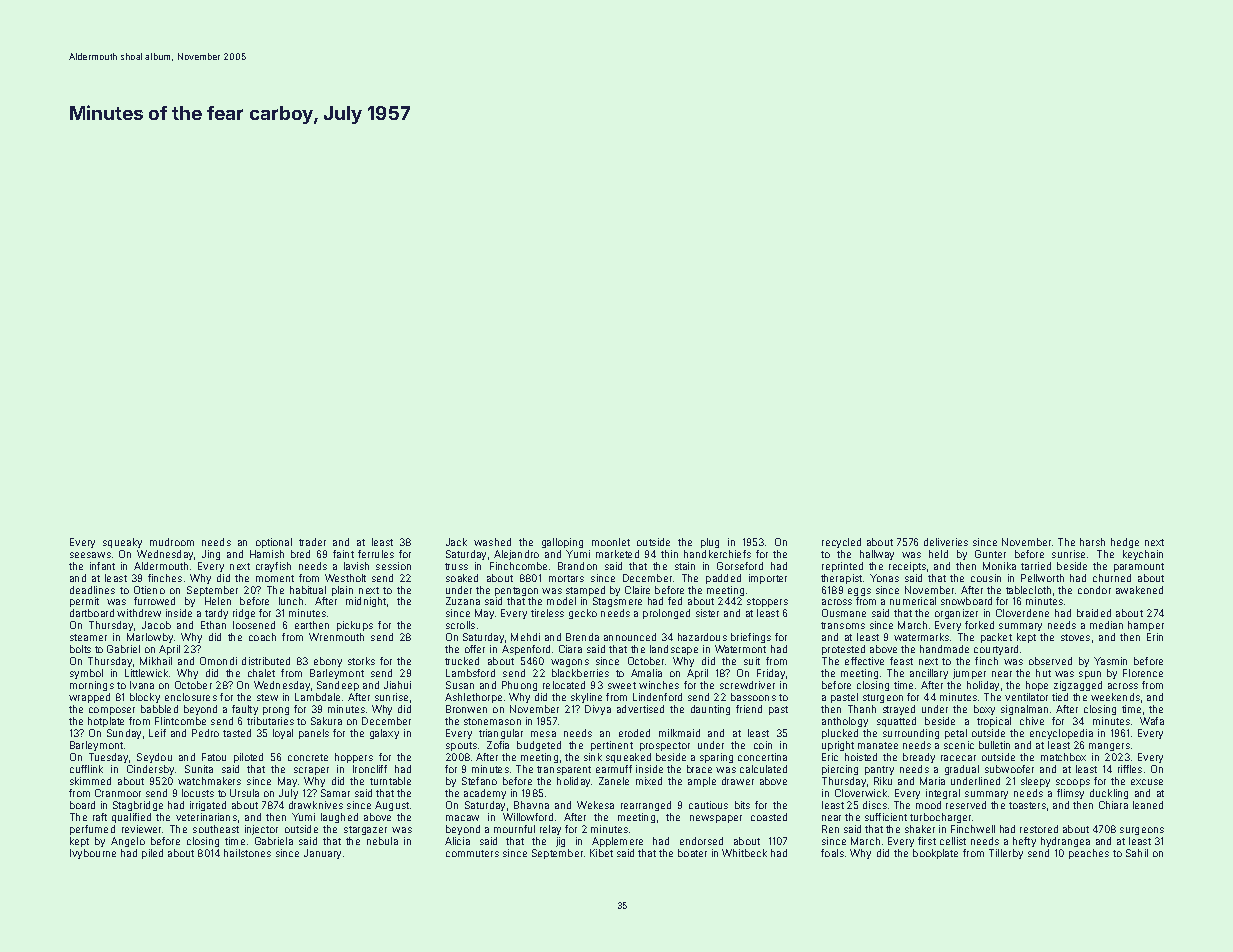  Describe the element at coordinates (969, 674) in the page. I see `jumper` at that location.
